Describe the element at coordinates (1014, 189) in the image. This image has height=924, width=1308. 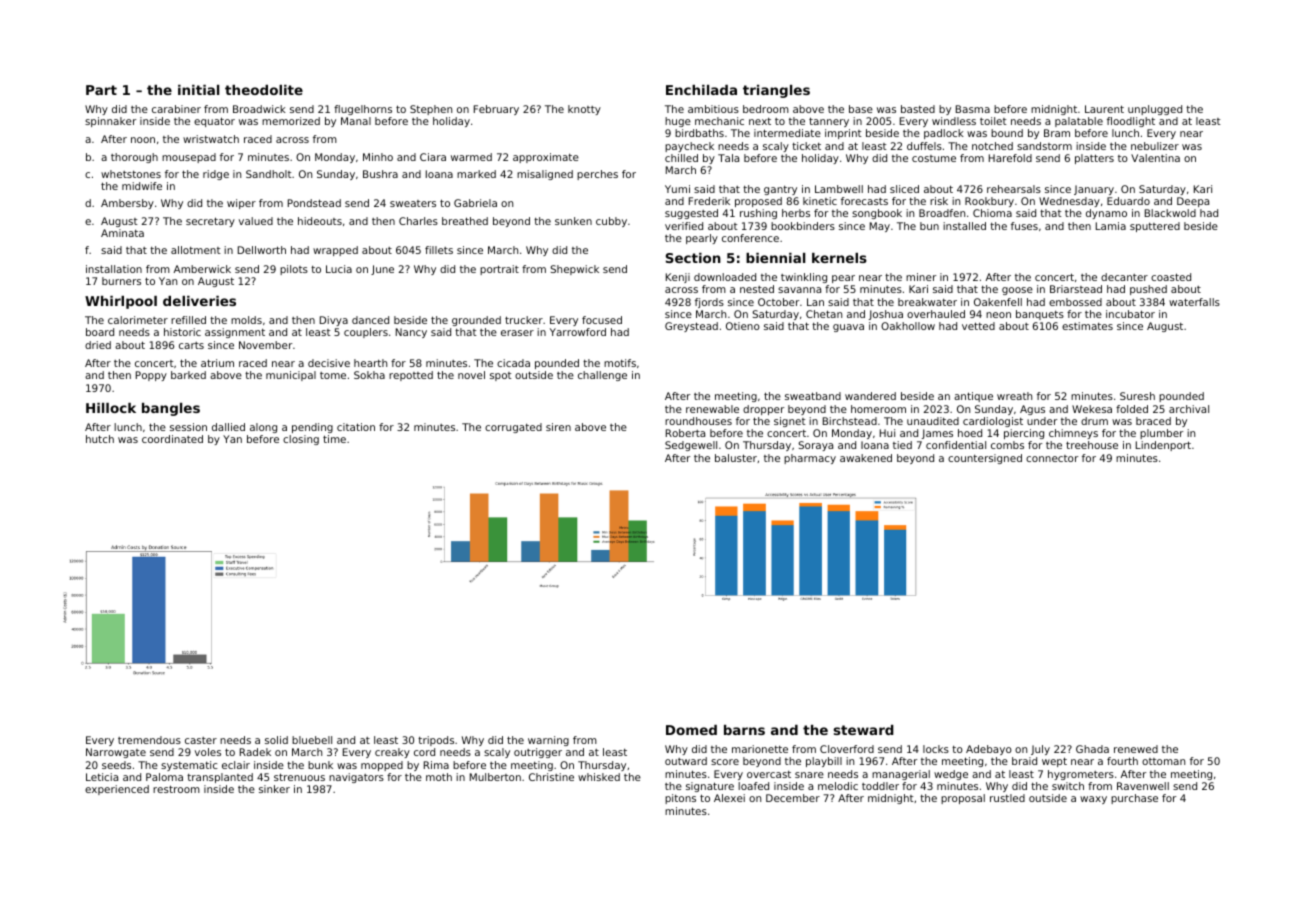
I see `rehearsals` at that location.
